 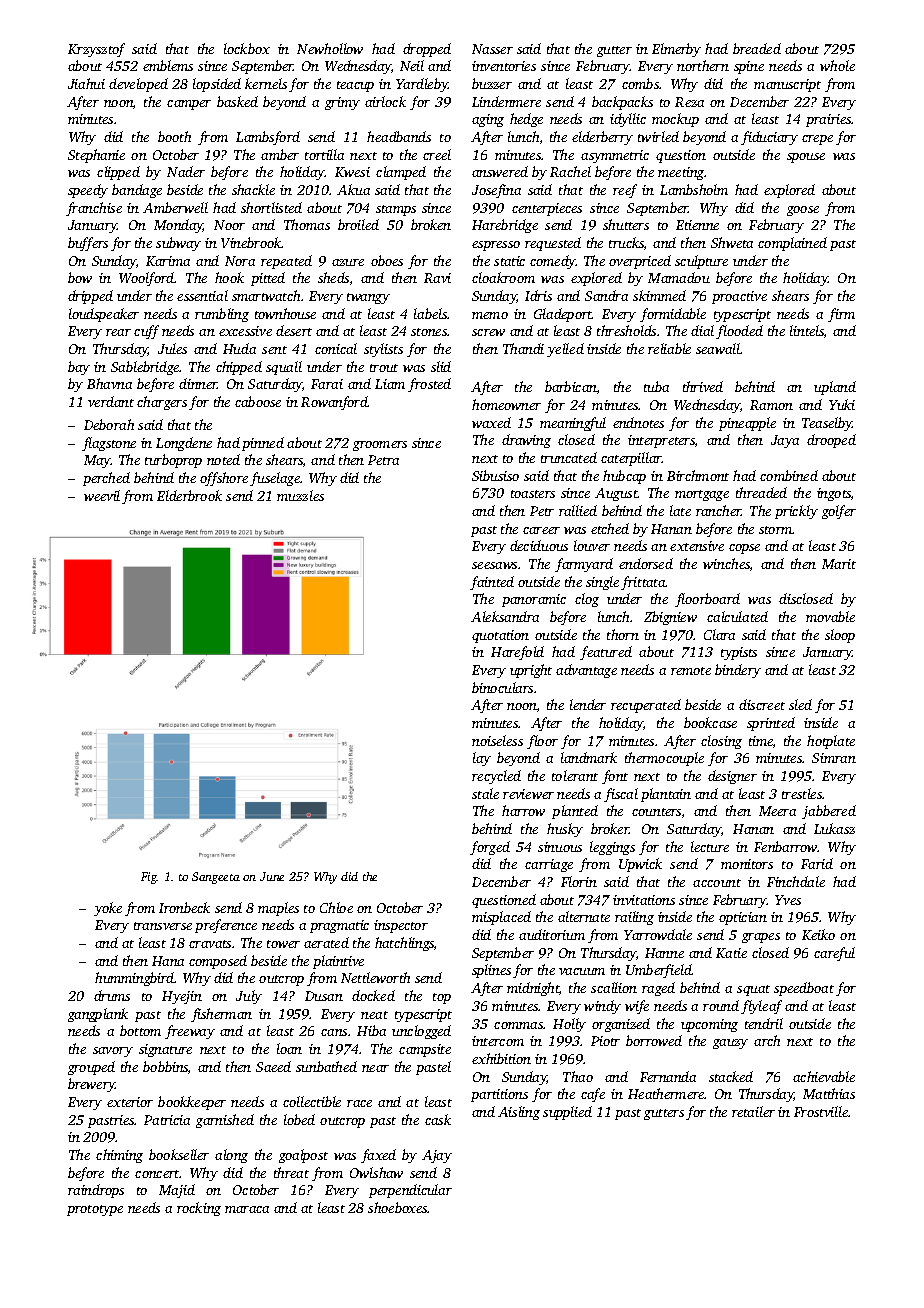 I want to click on oboes, so click(x=387, y=260).
